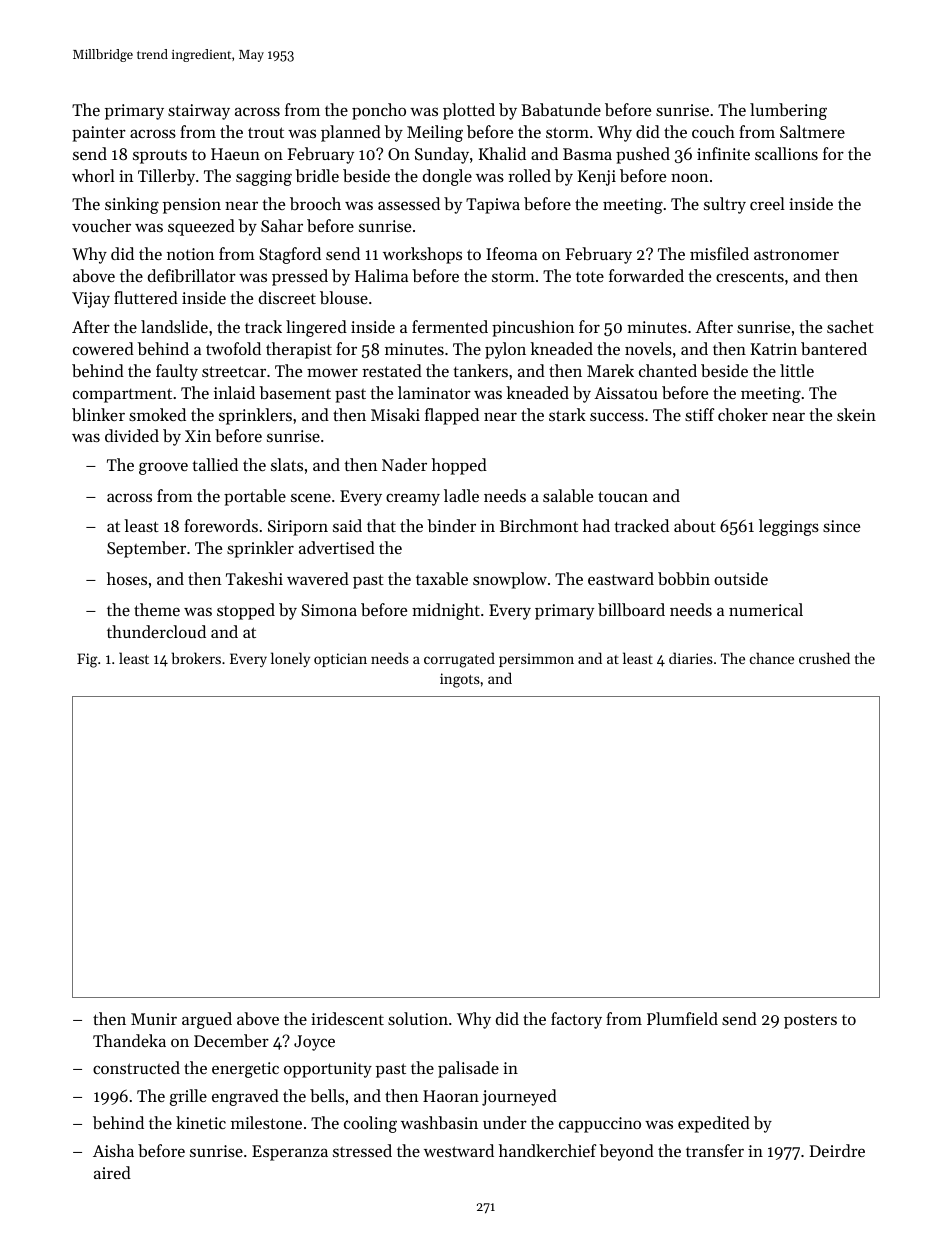 The height and width of the image is (1233, 952). I want to click on poncho, so click(379, 111).
